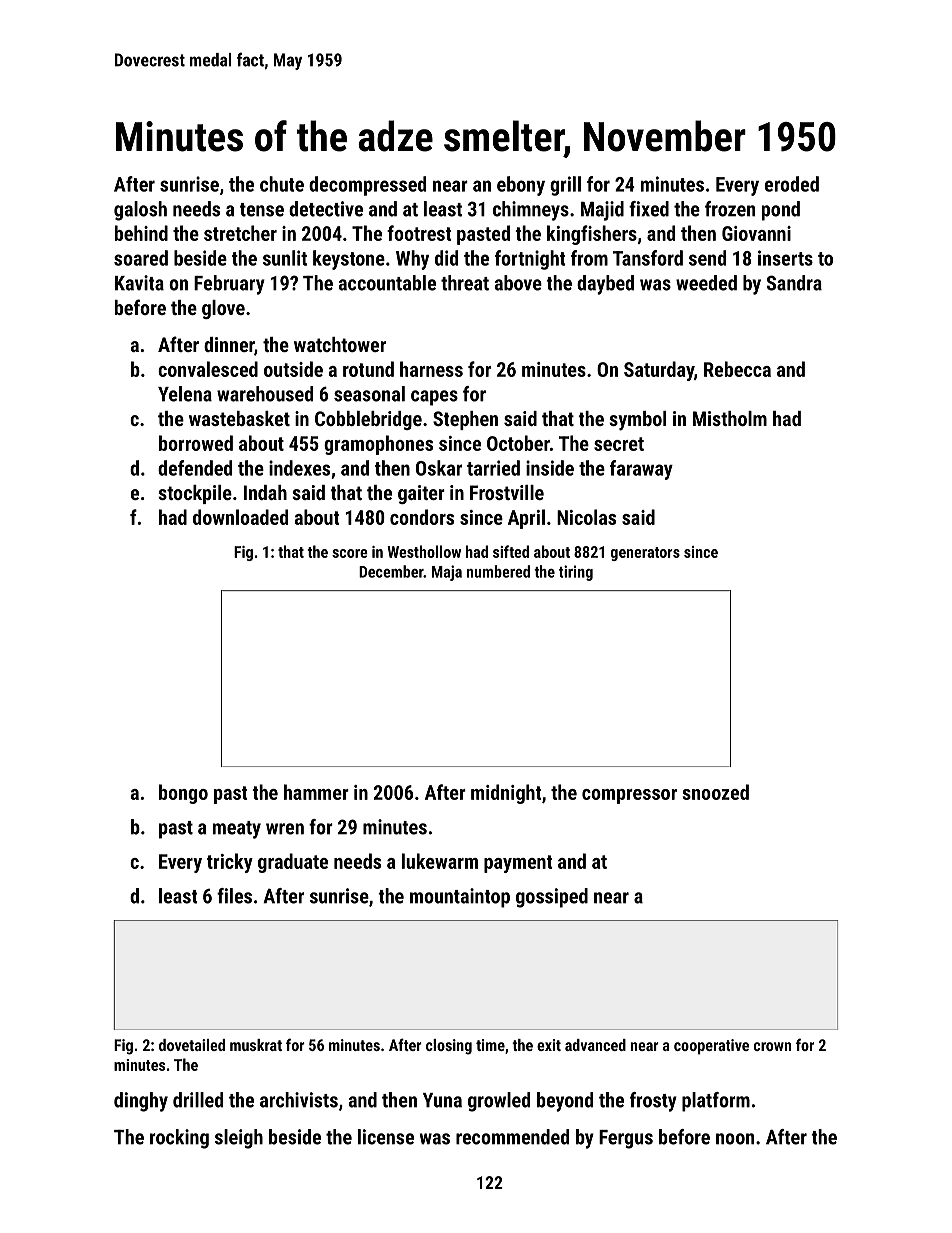  Describe the element at coordinates (141, 258) in the screenshot. I see `soared` at that location.
